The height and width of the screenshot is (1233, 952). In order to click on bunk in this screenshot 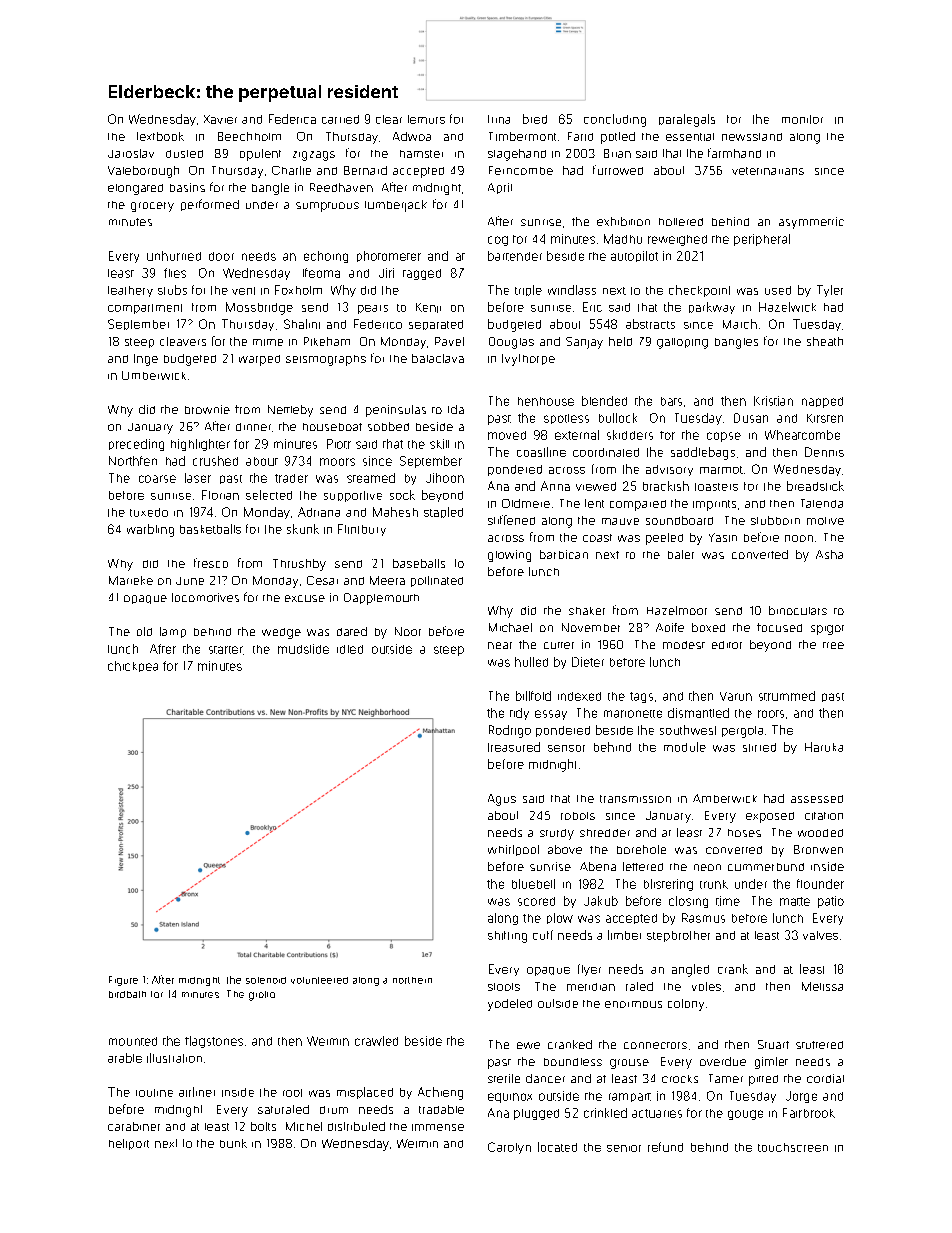, I will do `click(233, 1143)`.
